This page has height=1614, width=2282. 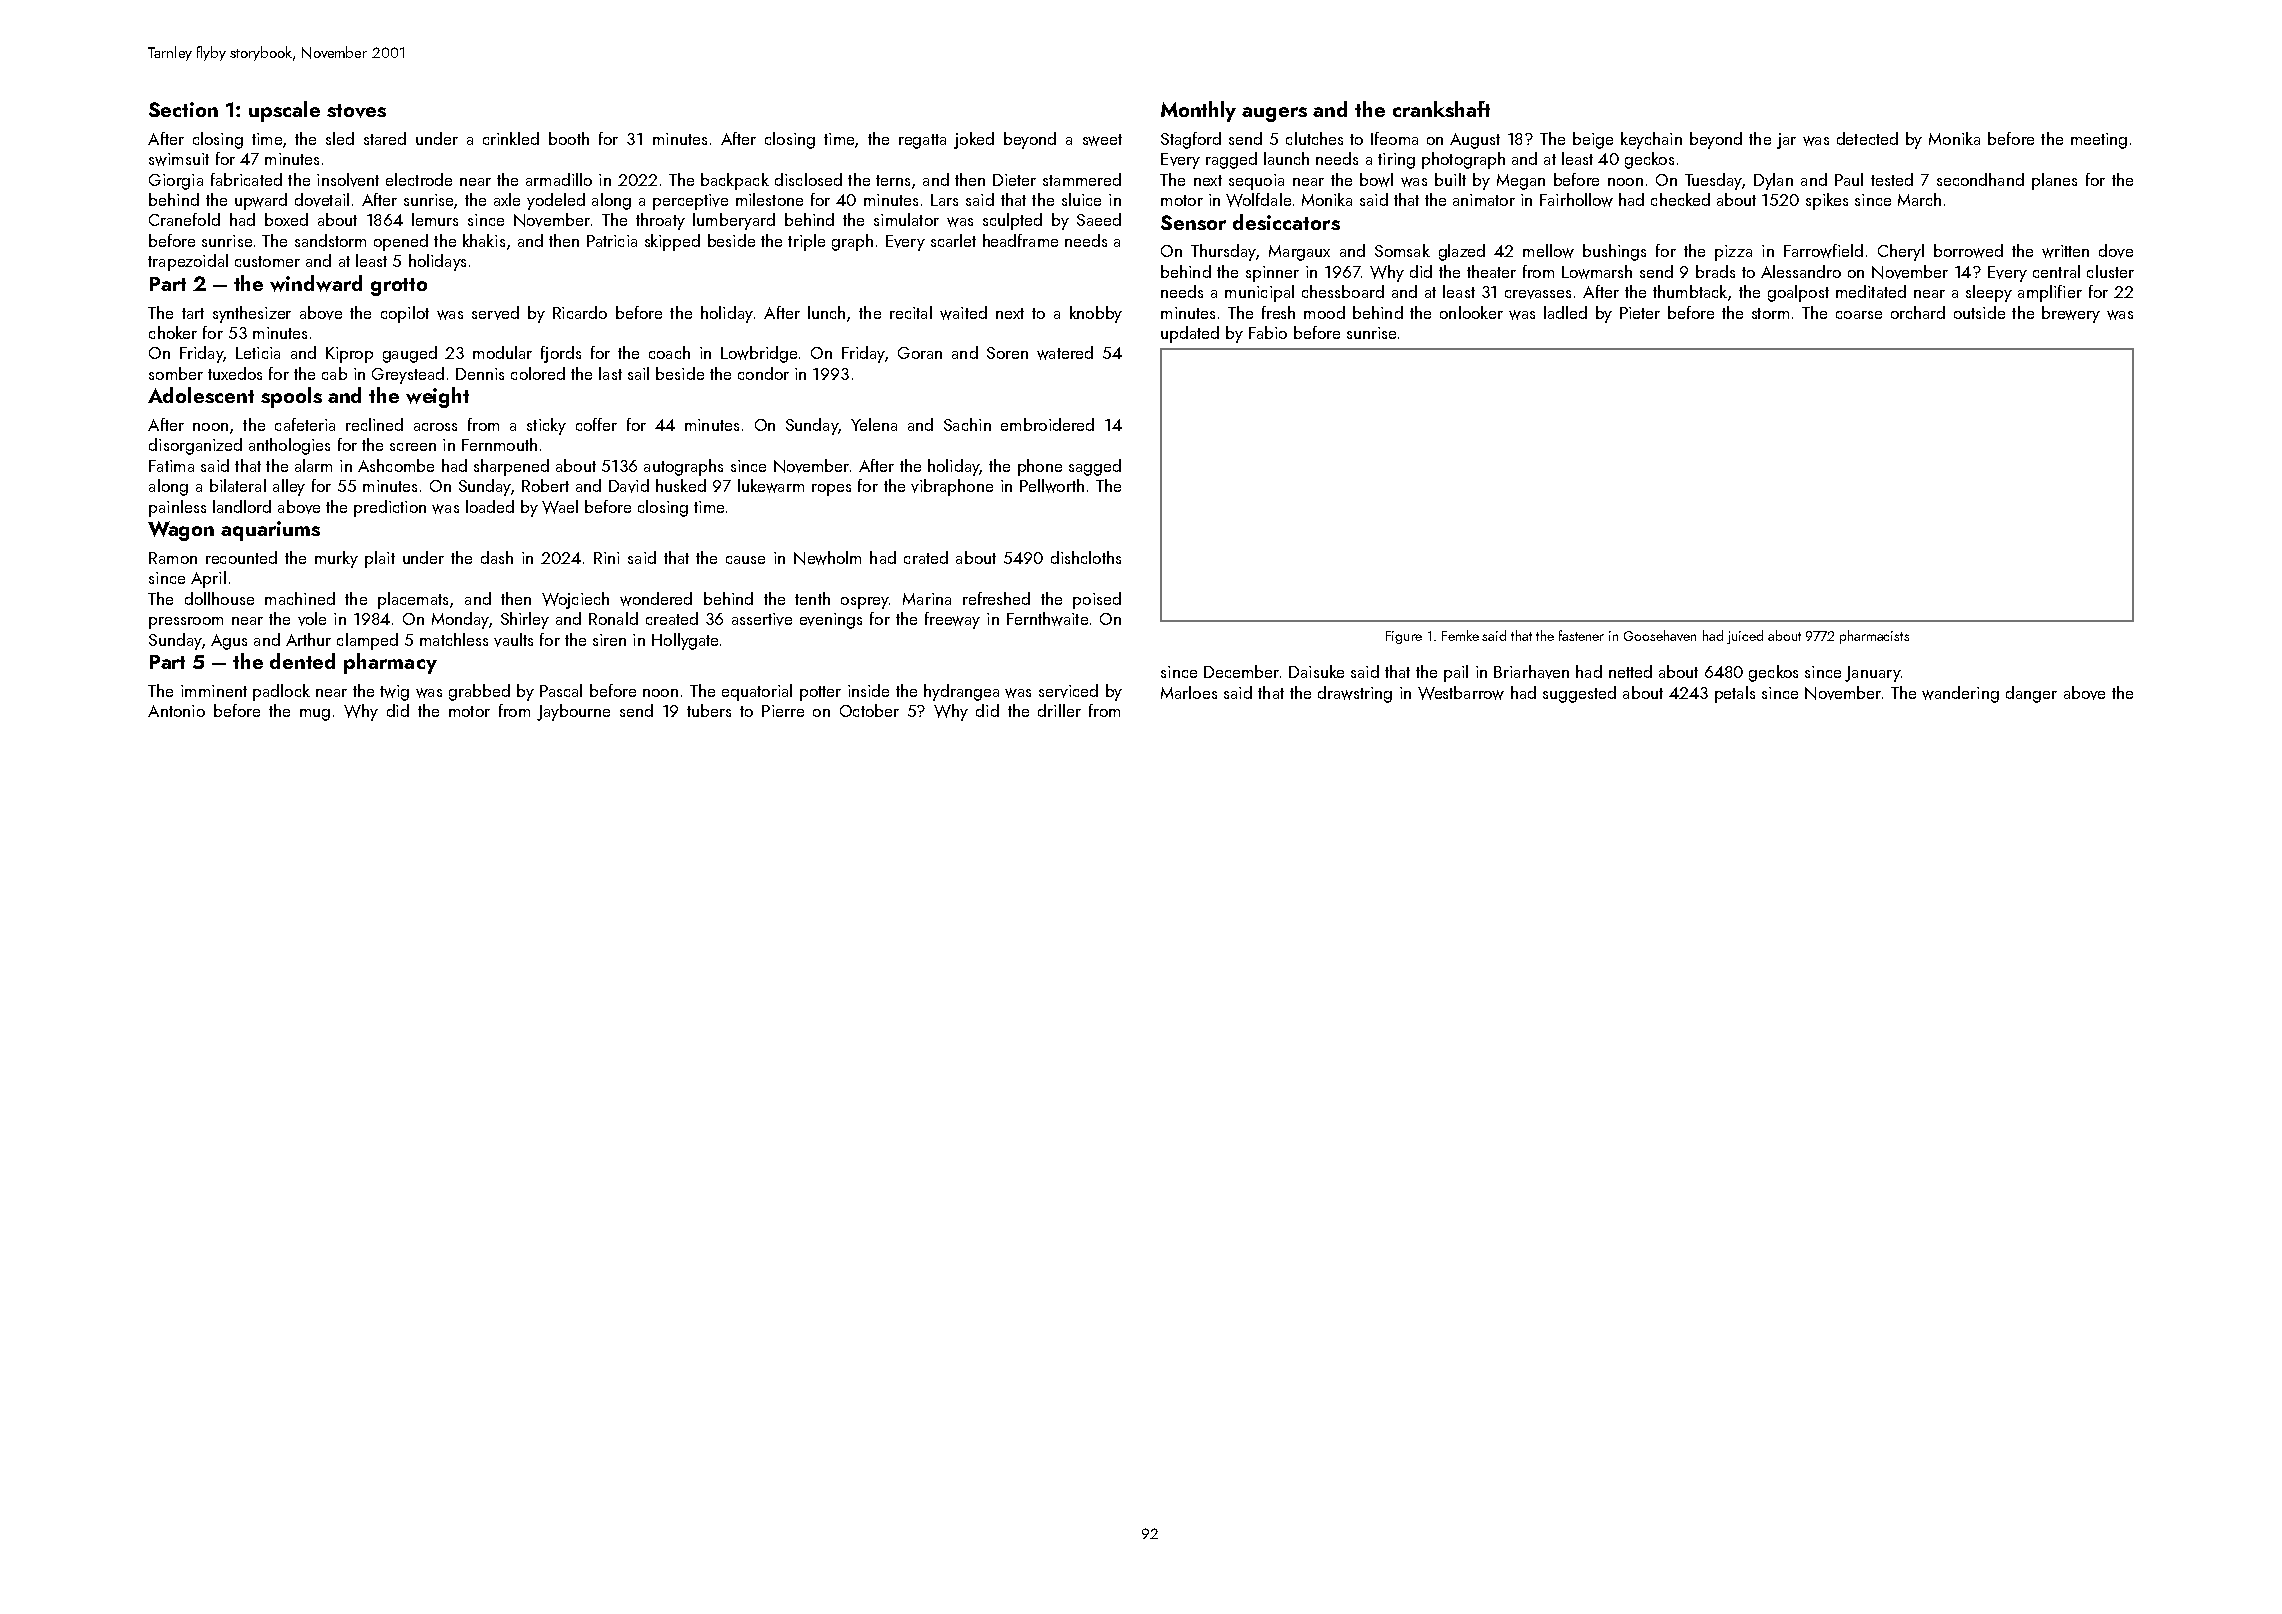 What do you see at coordinates (336, 559) in the page?
I see `murky` at bounding box center [336, 559].
